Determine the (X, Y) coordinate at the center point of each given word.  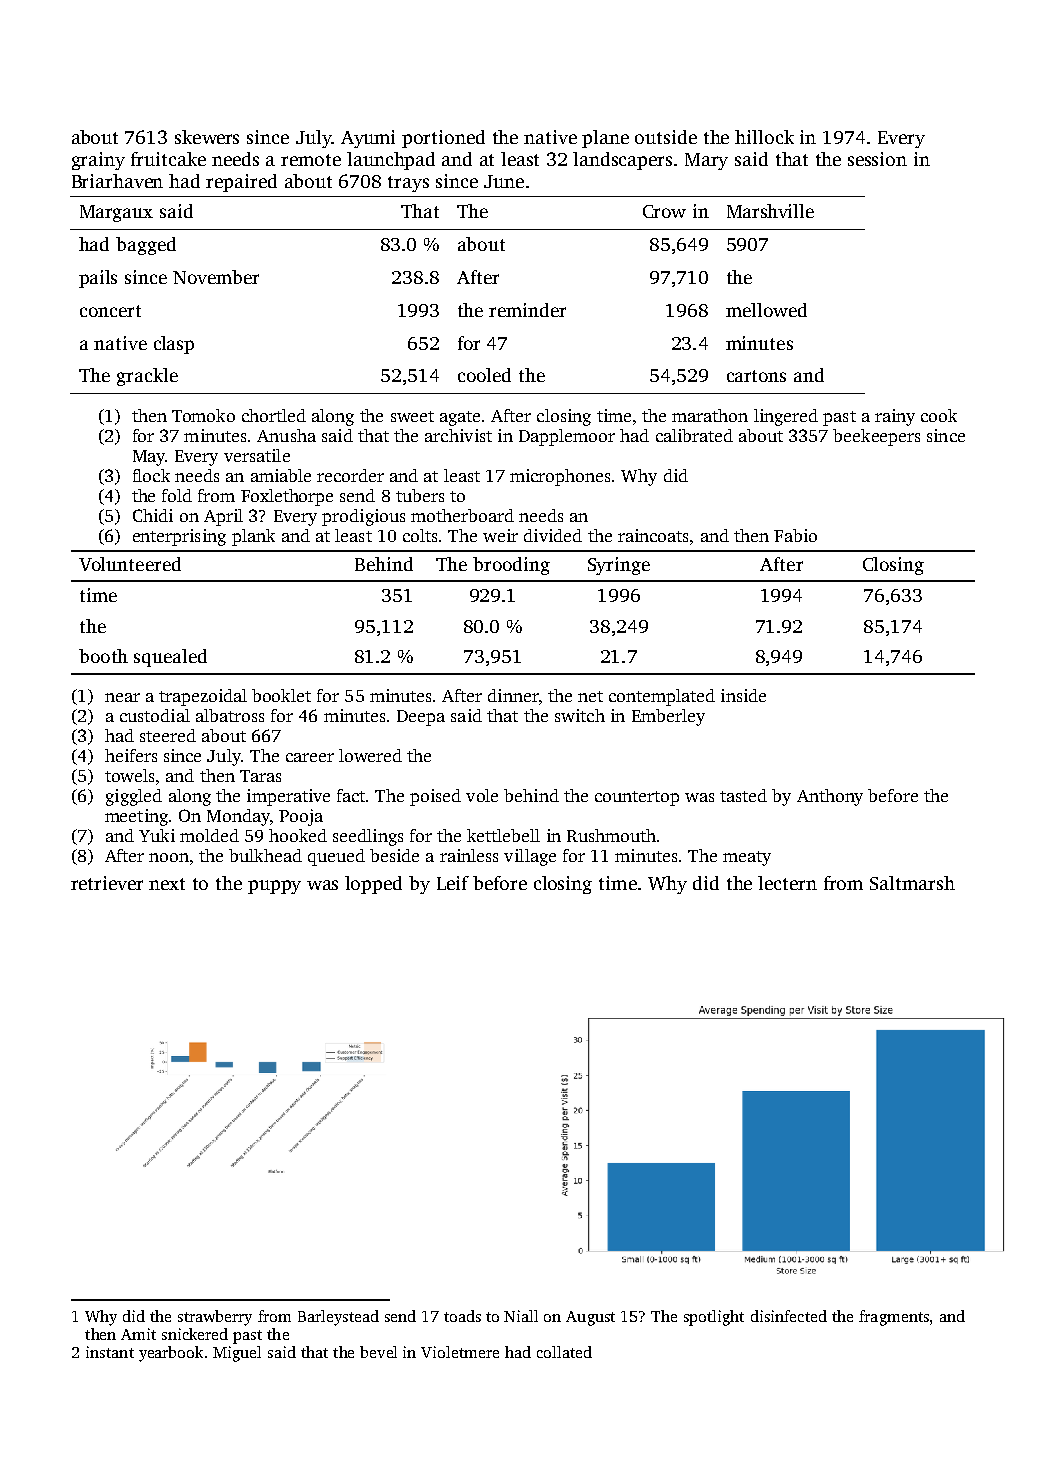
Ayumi (368, 139)
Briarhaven (117, 181)
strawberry (215, 1318)
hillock (764, 137)
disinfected (789, 1316)
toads (462, 1316)
